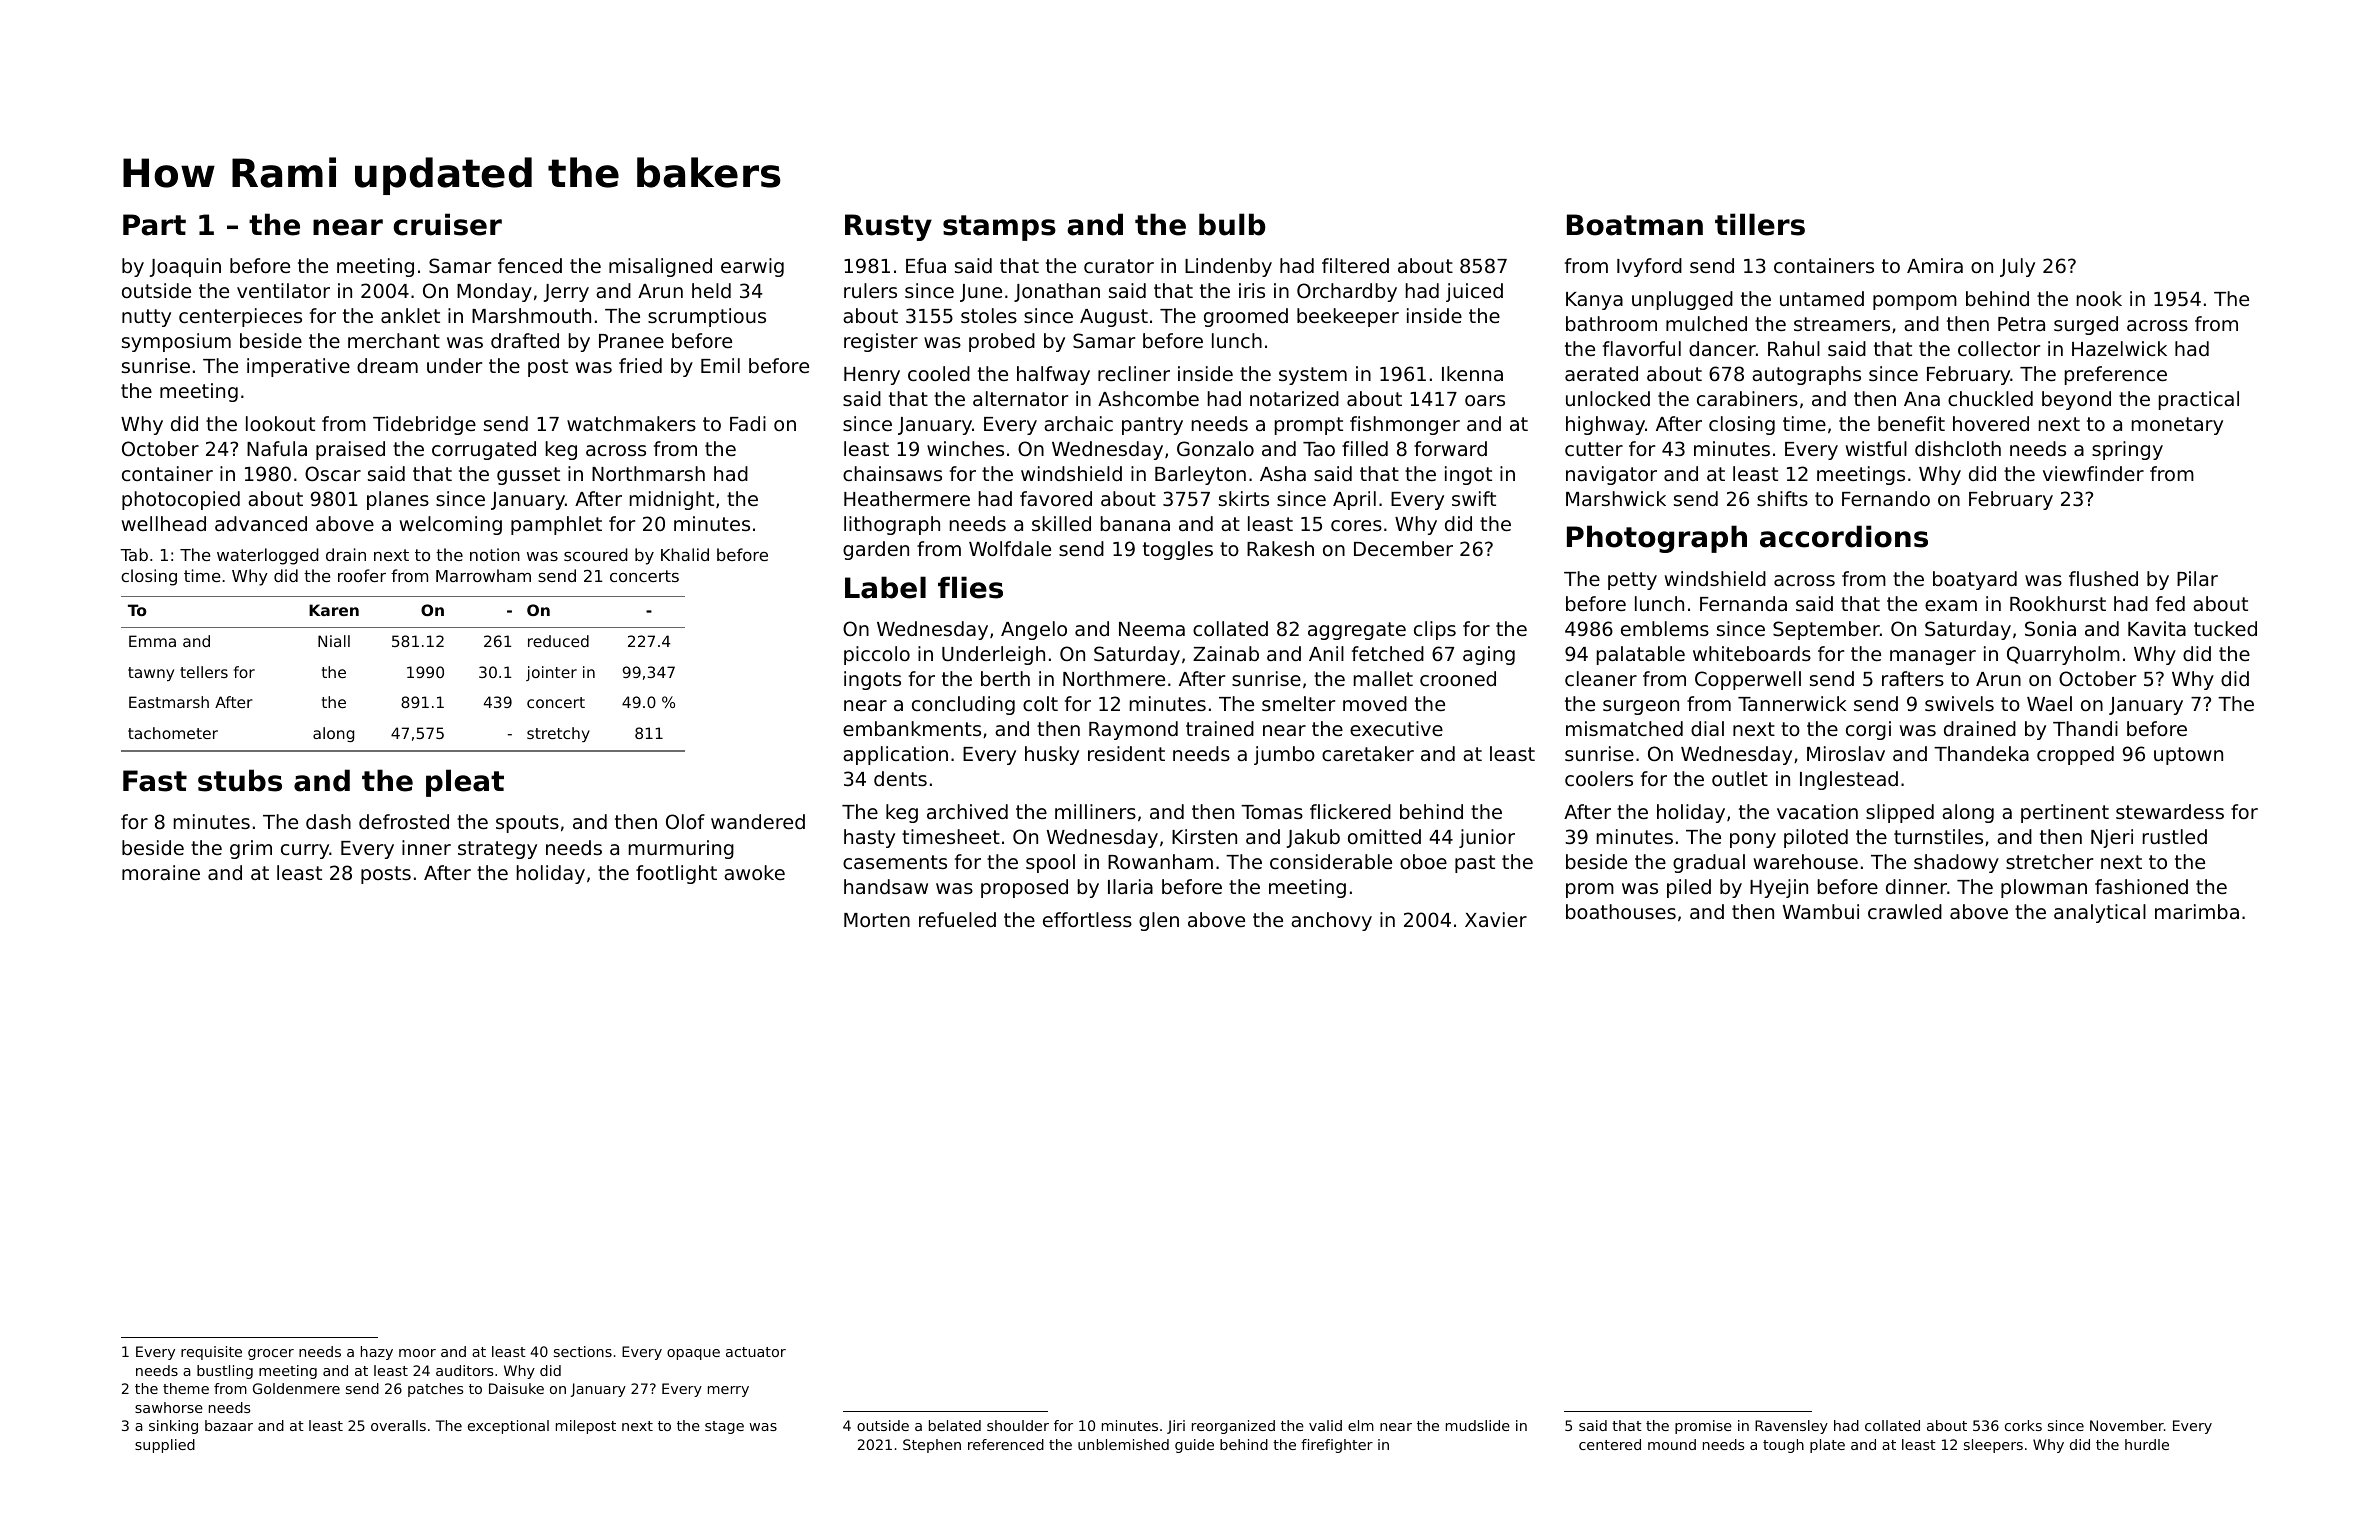 This page has height=1540, width=2380. I want to click on Wambui, so click(1821, 911).
